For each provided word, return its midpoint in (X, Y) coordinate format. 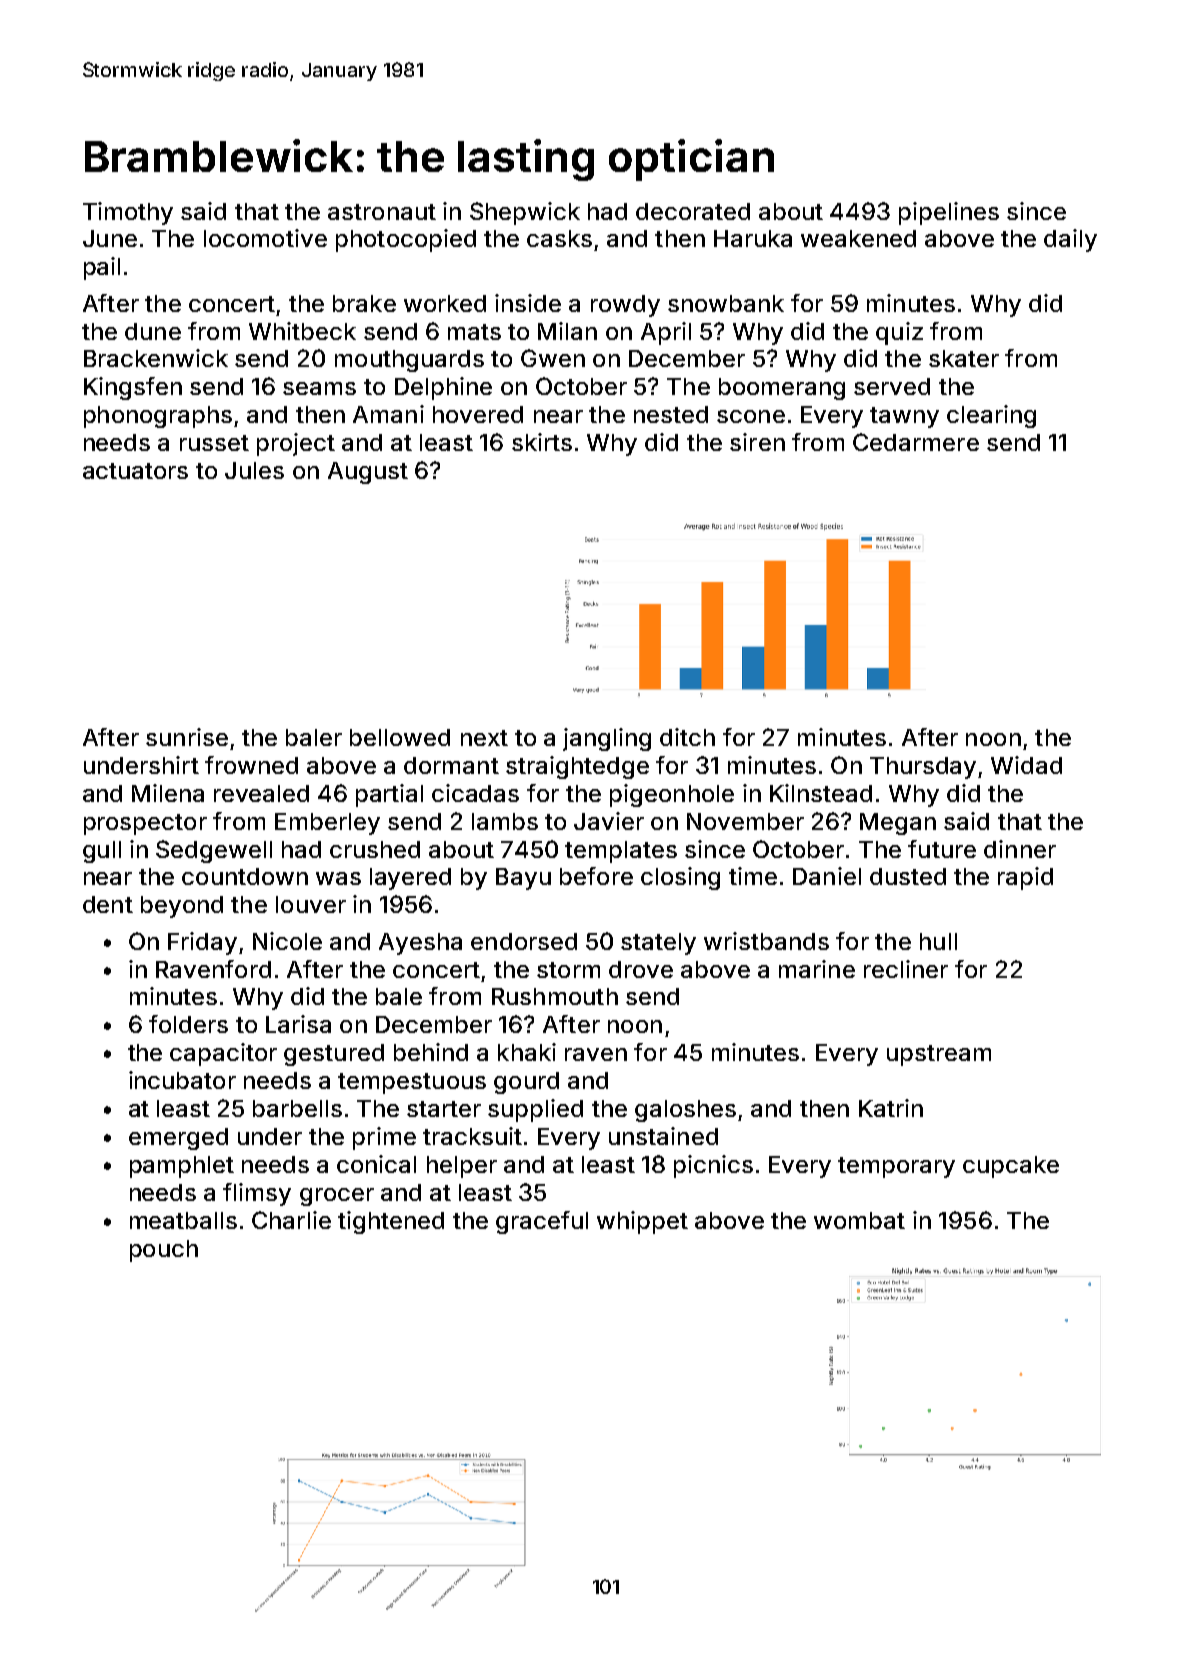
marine (817, 969)
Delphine (443, 388)
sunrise (187, 737)
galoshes (685, 1111)
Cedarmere (916, 442)
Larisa (298, 1024)
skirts (542, 442)
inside (528, 303)
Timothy (128, 213)
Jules (254, 470)
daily (1070, 240)
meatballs (183, 1220)
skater (964, 358)
